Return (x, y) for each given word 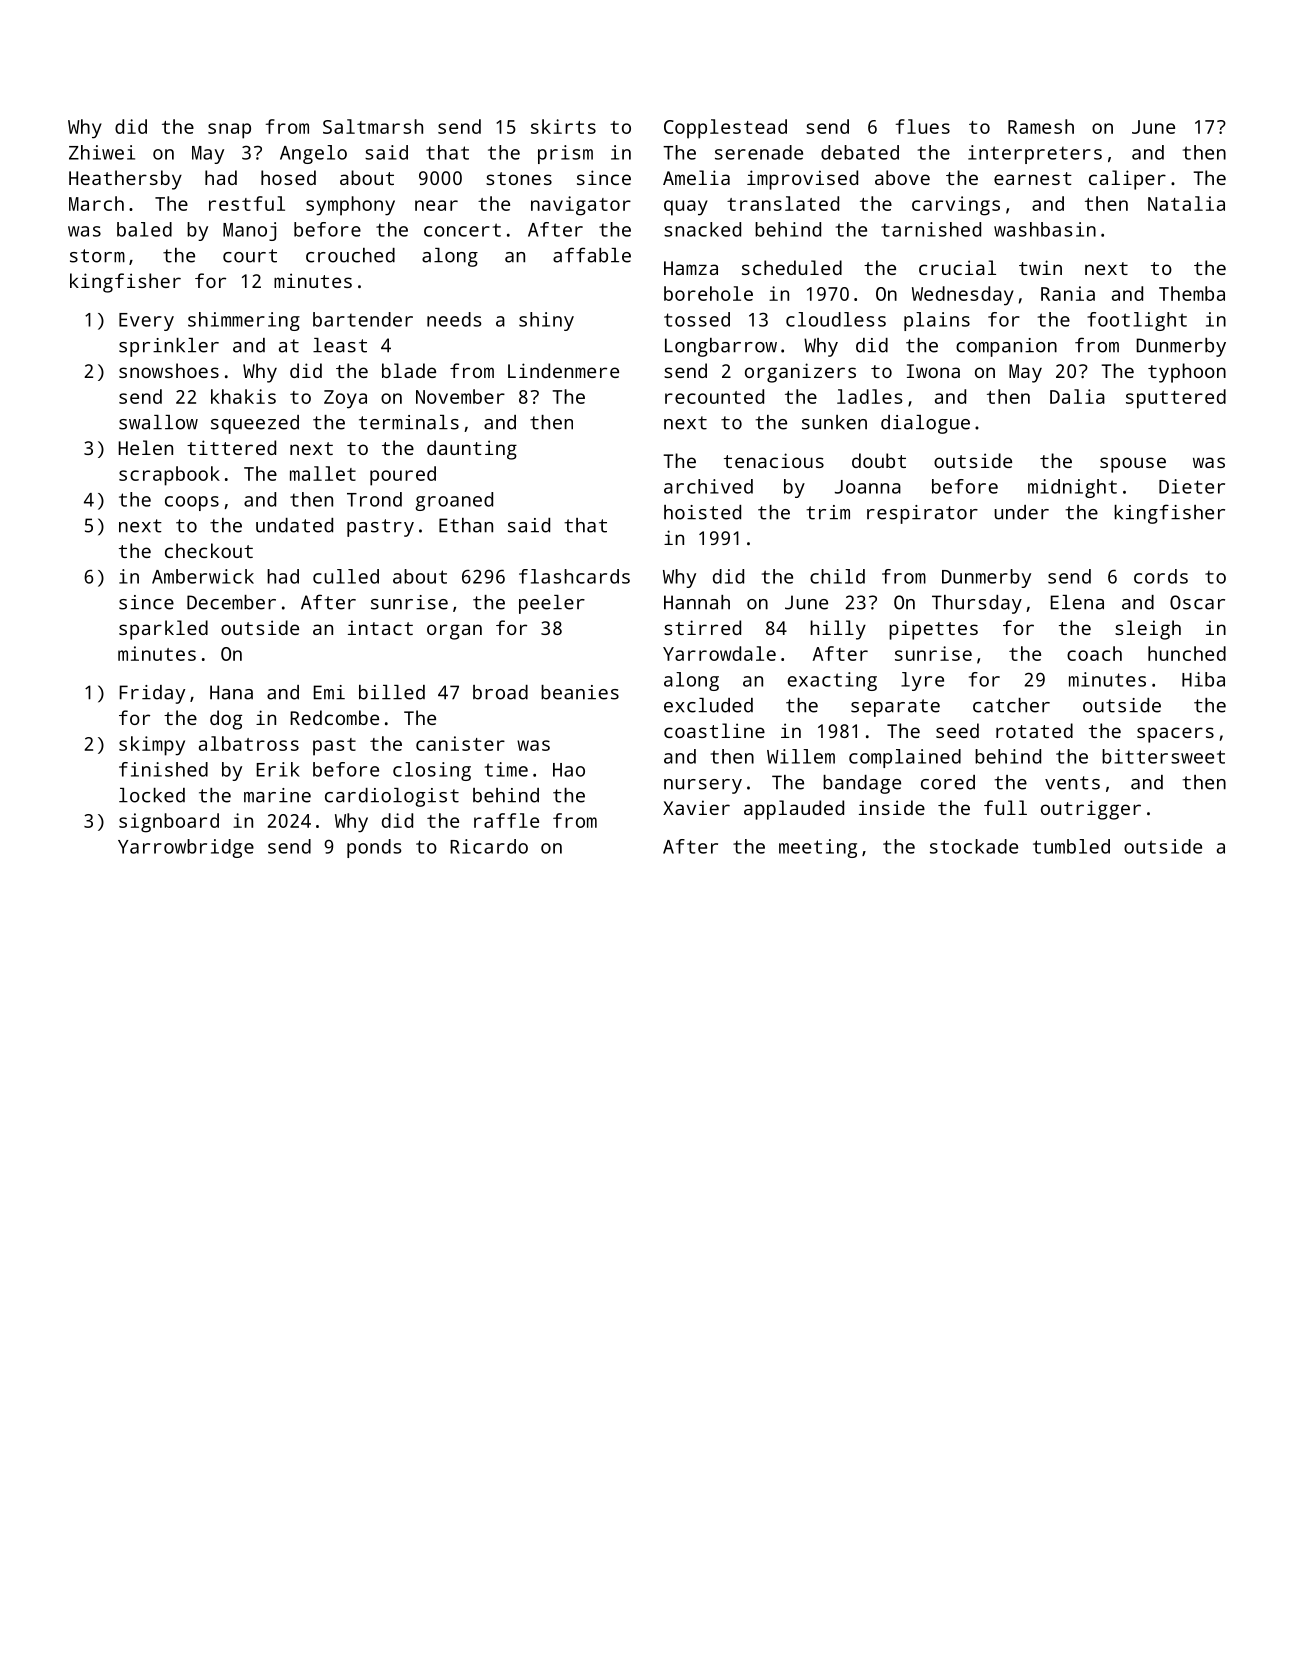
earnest (1033, 178)
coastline (714, 730)
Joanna (868, 487)
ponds (374, 848)
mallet (323, 473)
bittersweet (1163, 756)
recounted (714, 396)
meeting (818, 848)
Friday (152, 694)
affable (592, 255)
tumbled (1071, 846)
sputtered (1176, 399)
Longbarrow (721, 347)
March (96, 203)
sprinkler (169, 347)
